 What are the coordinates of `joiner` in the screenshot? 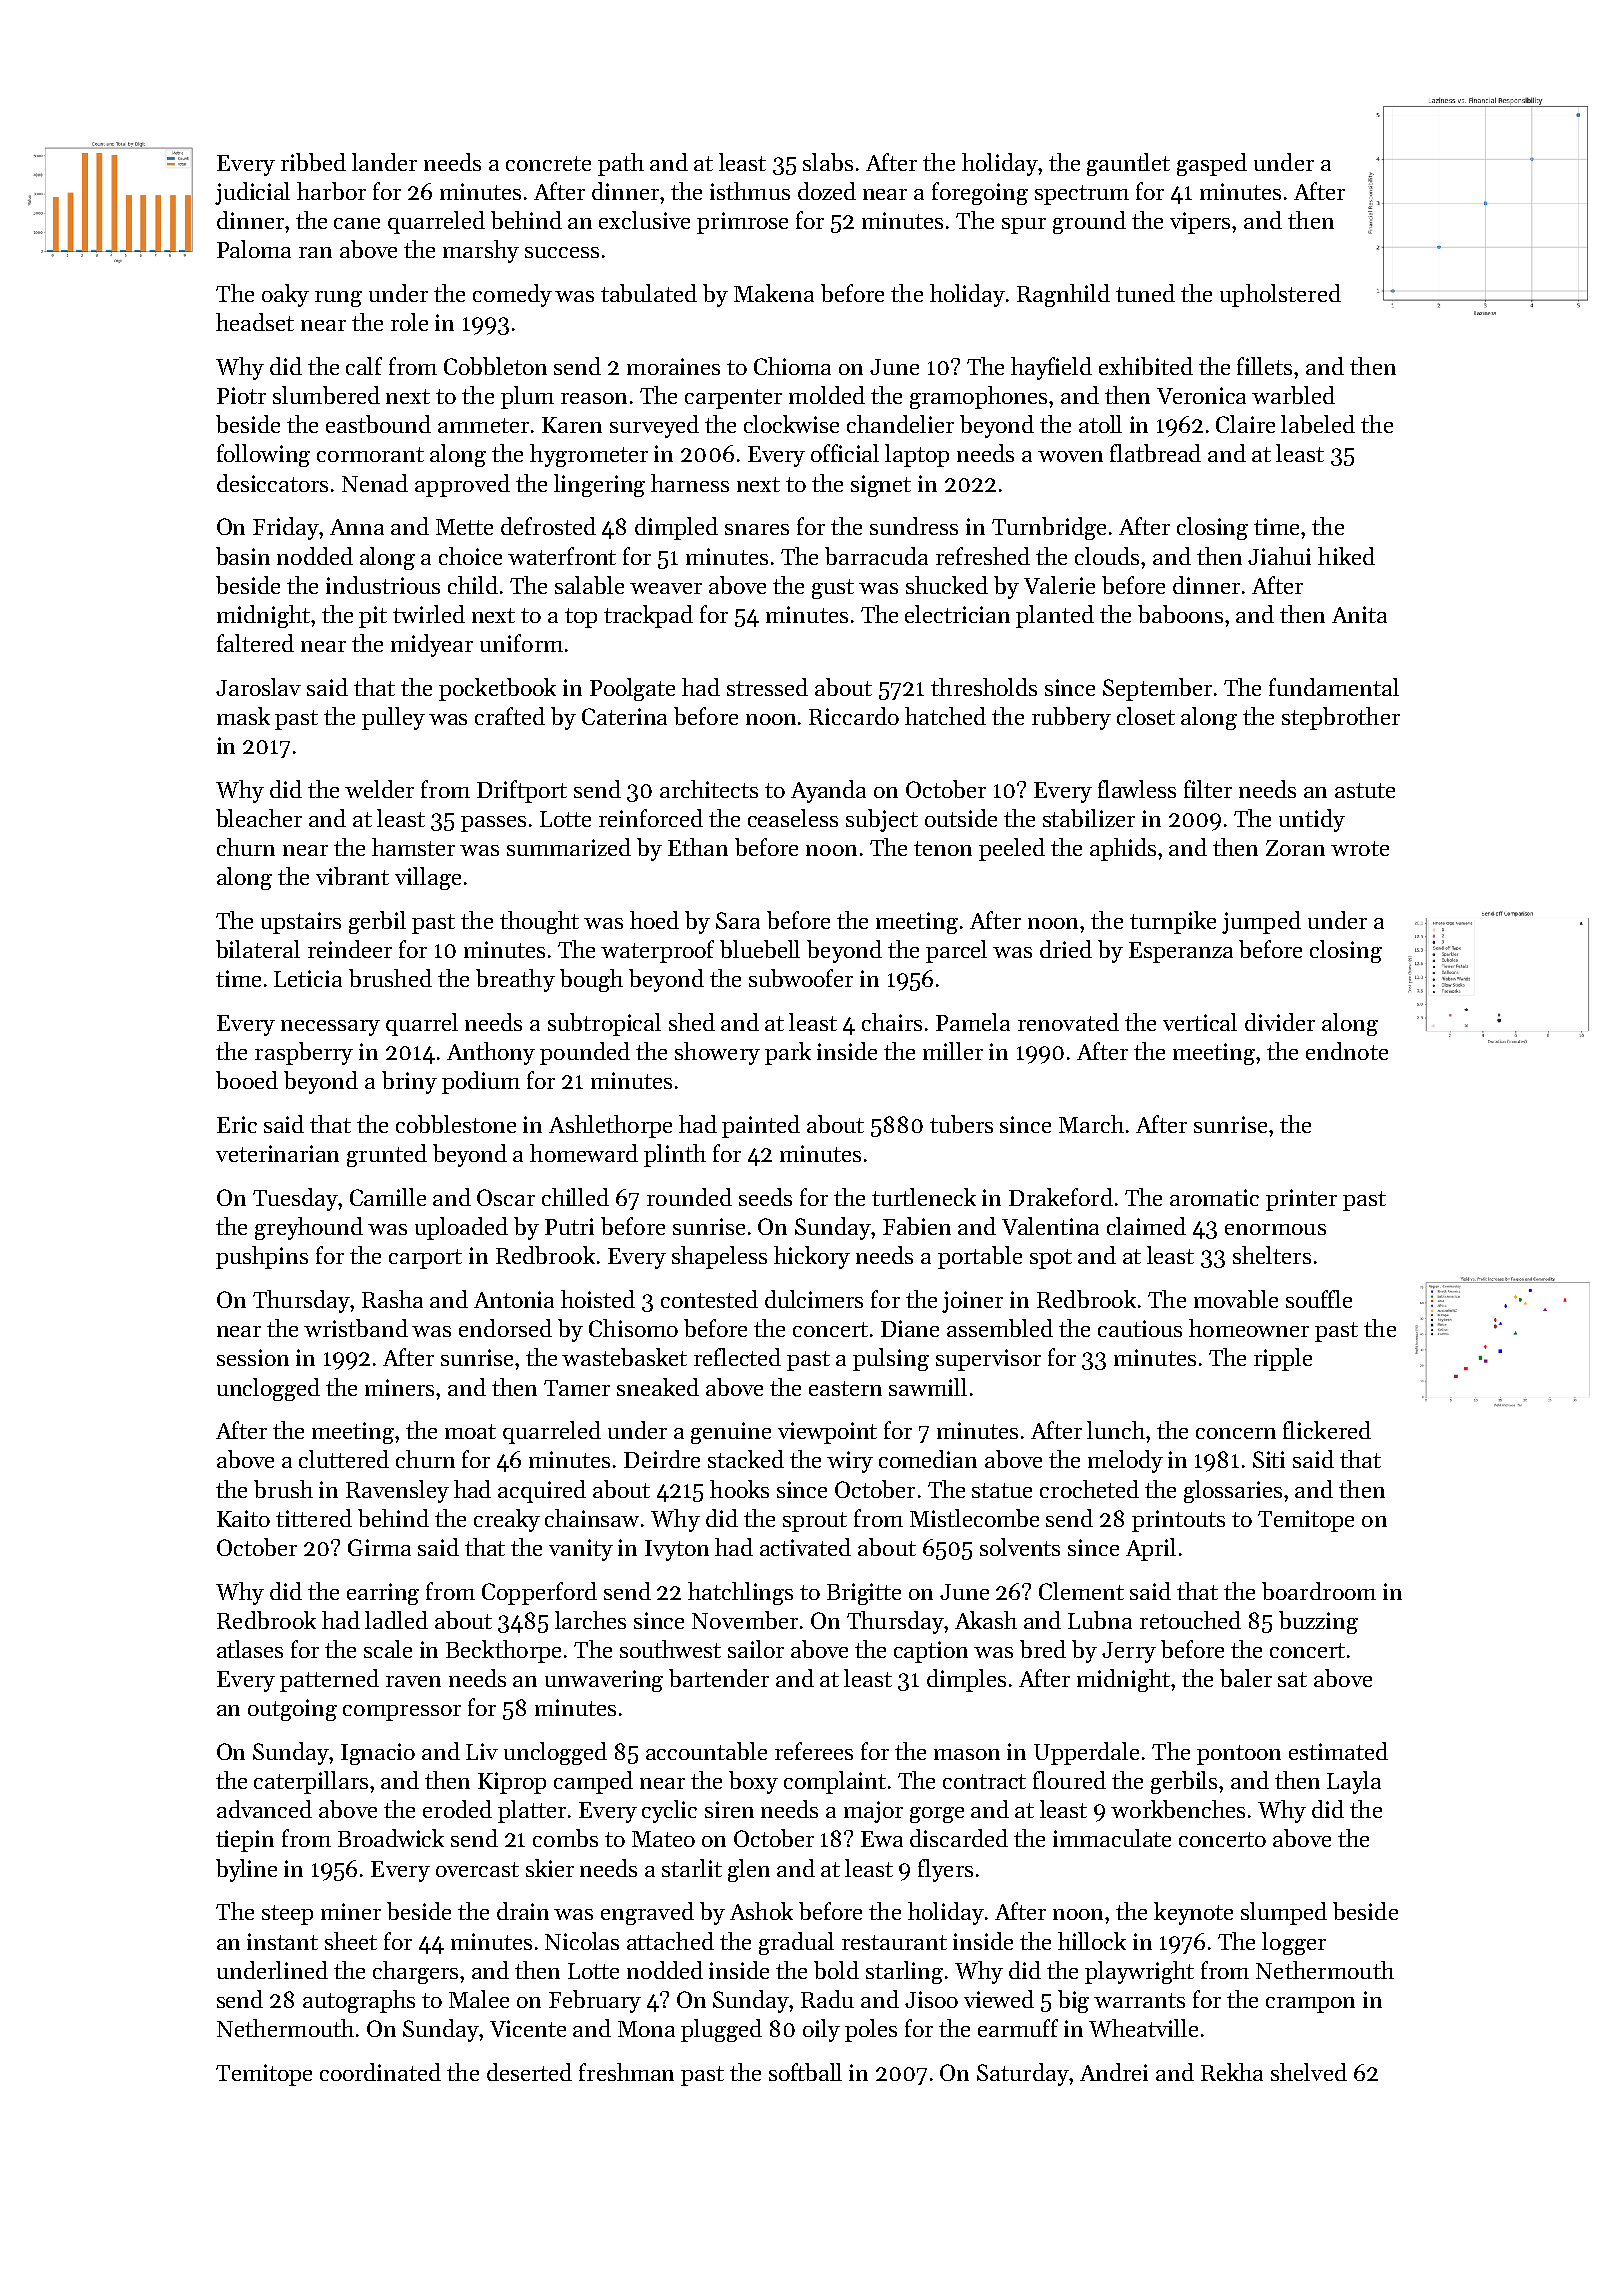 It's located at (972, 1302).
